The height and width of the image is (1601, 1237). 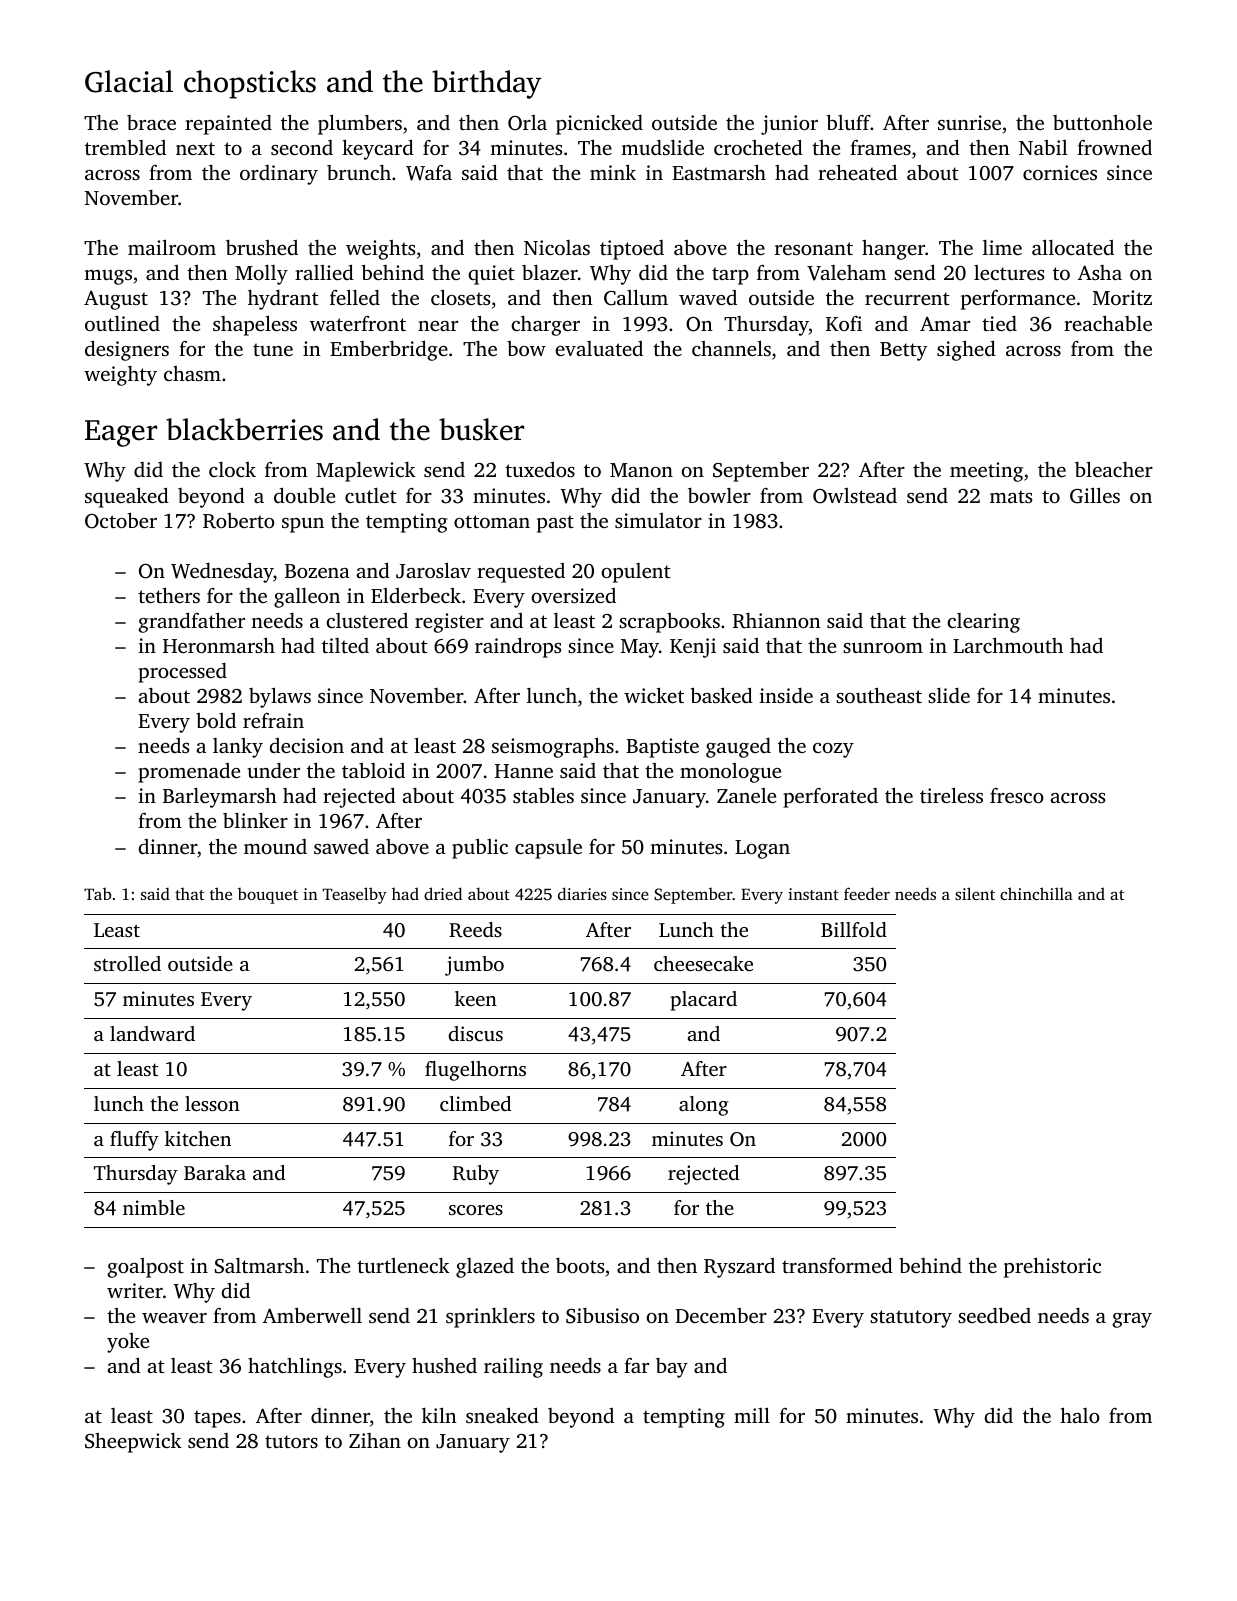 What do you see at coordinates (152, 1033) in the image?
I see `landward` at bounding box center [152, 1033].
